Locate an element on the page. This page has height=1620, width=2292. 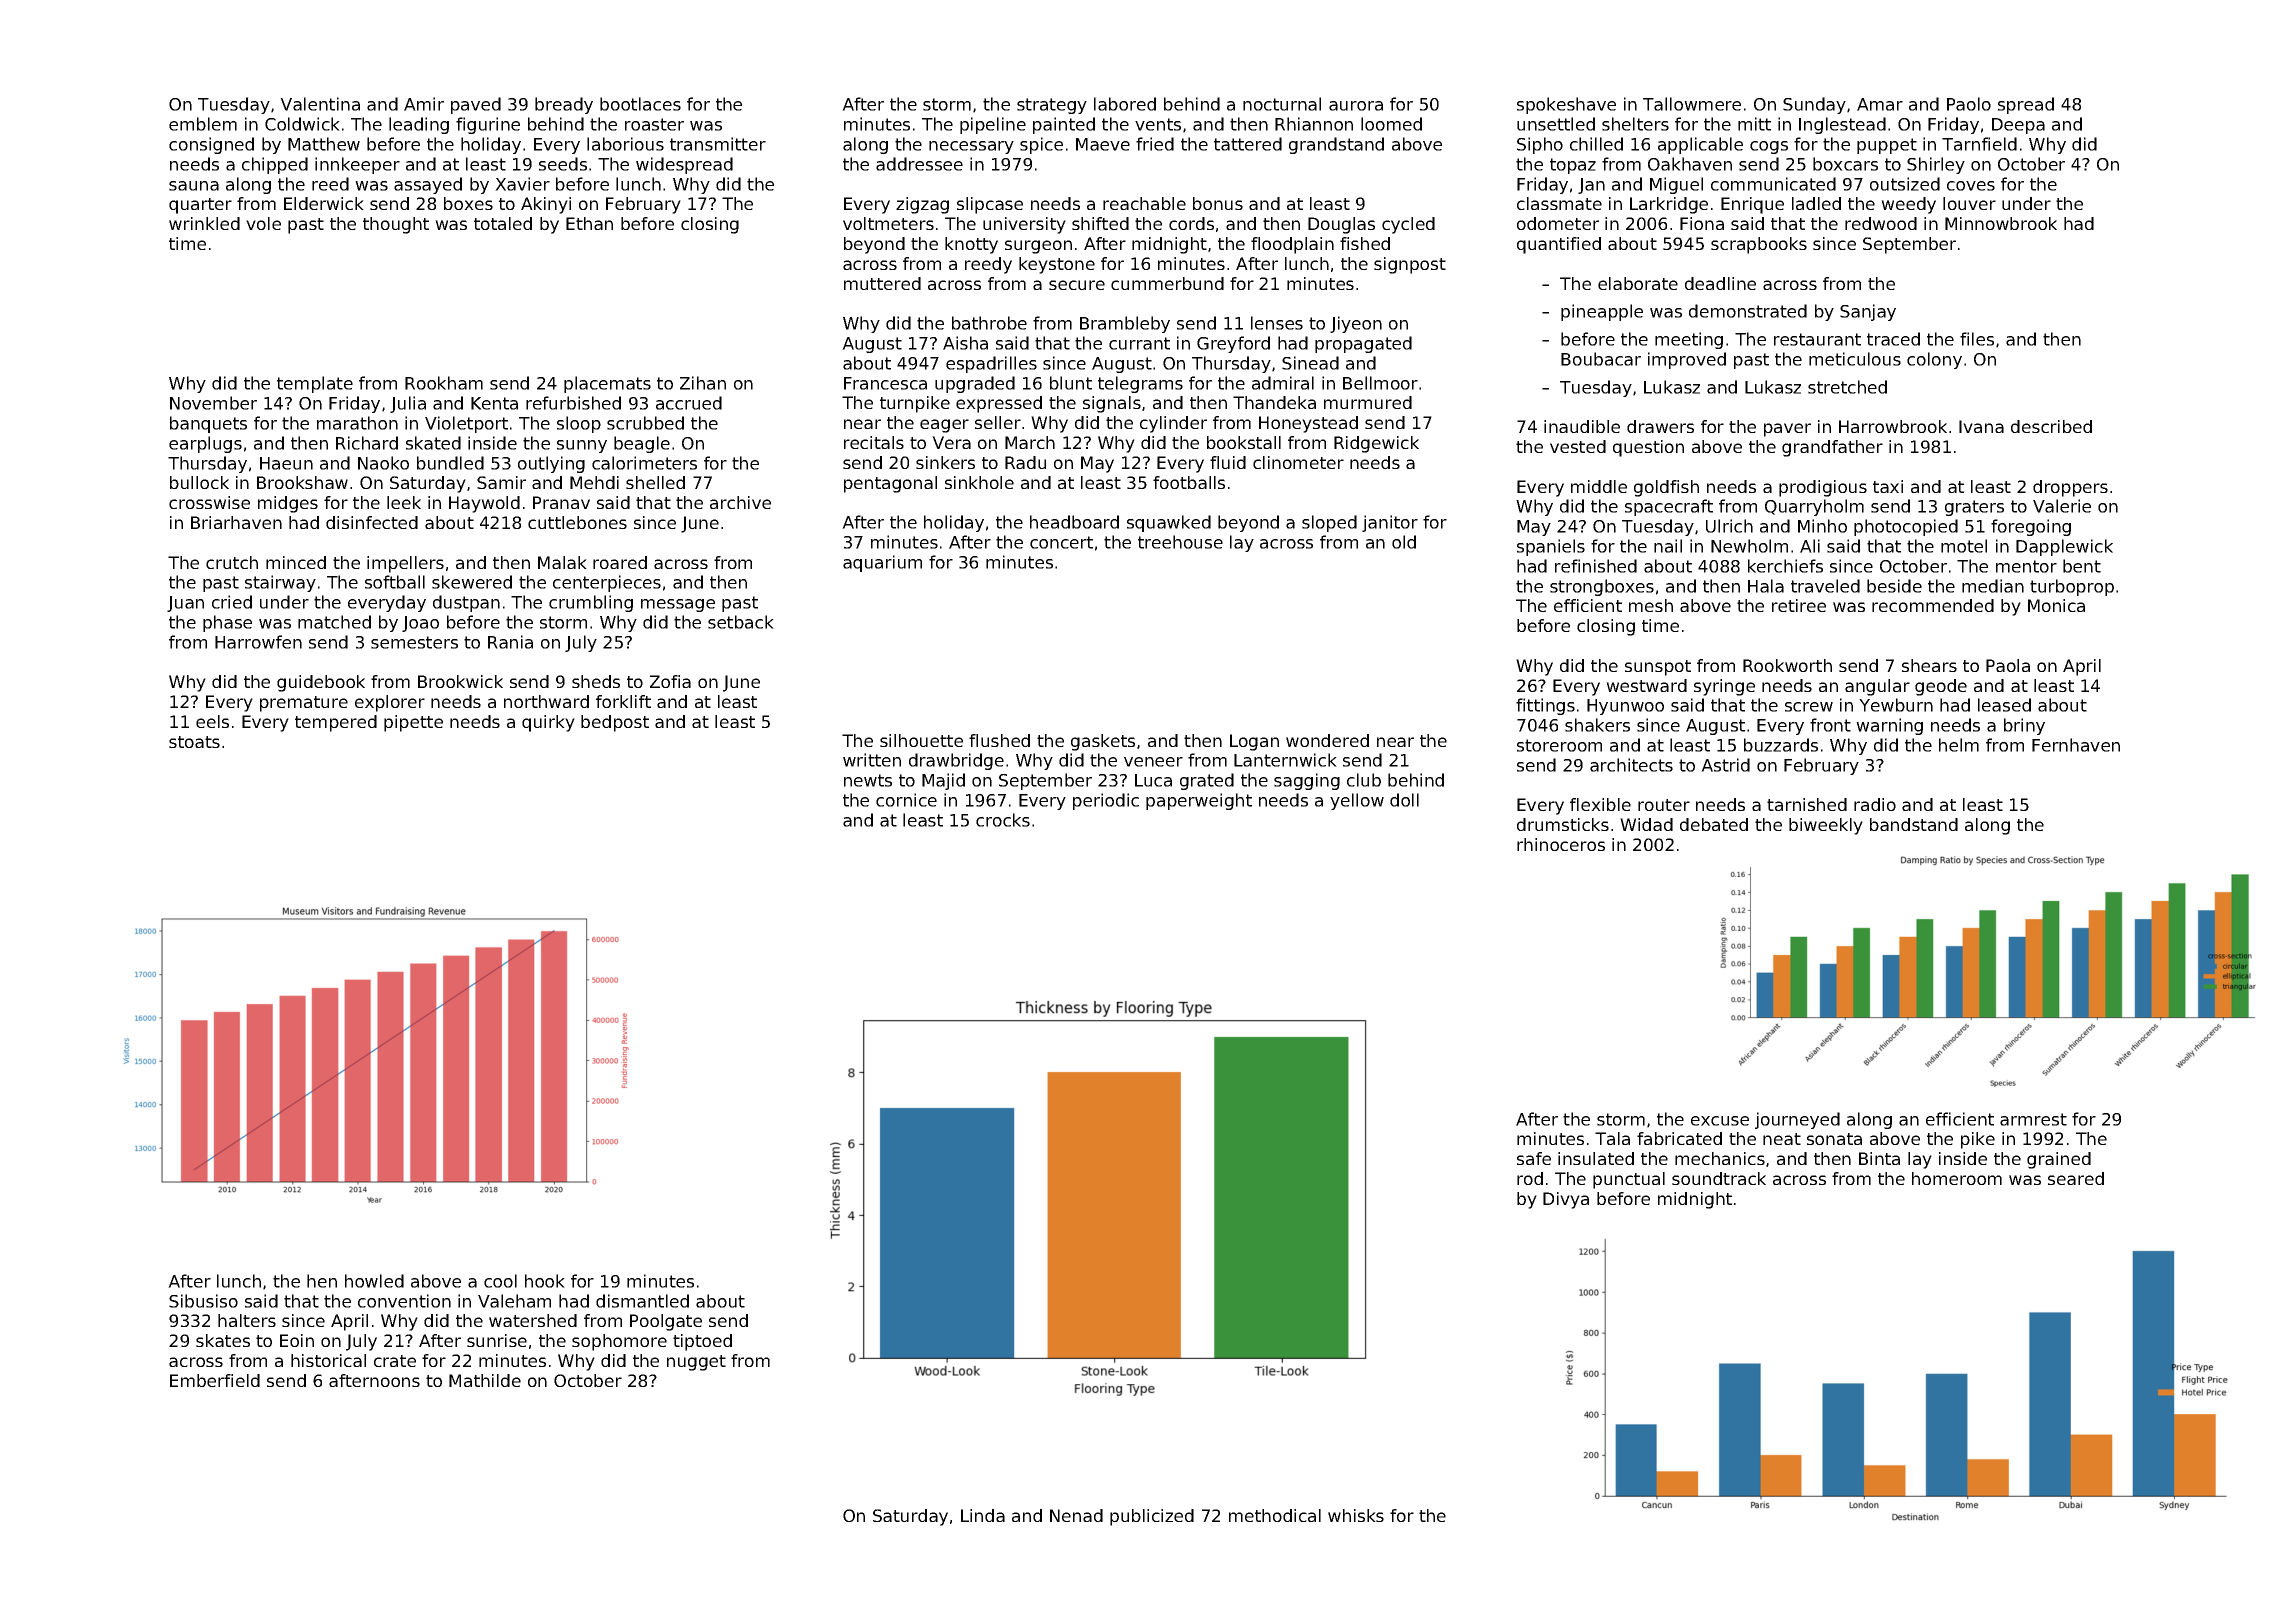
concert is located at coordinates (1061, 542).
